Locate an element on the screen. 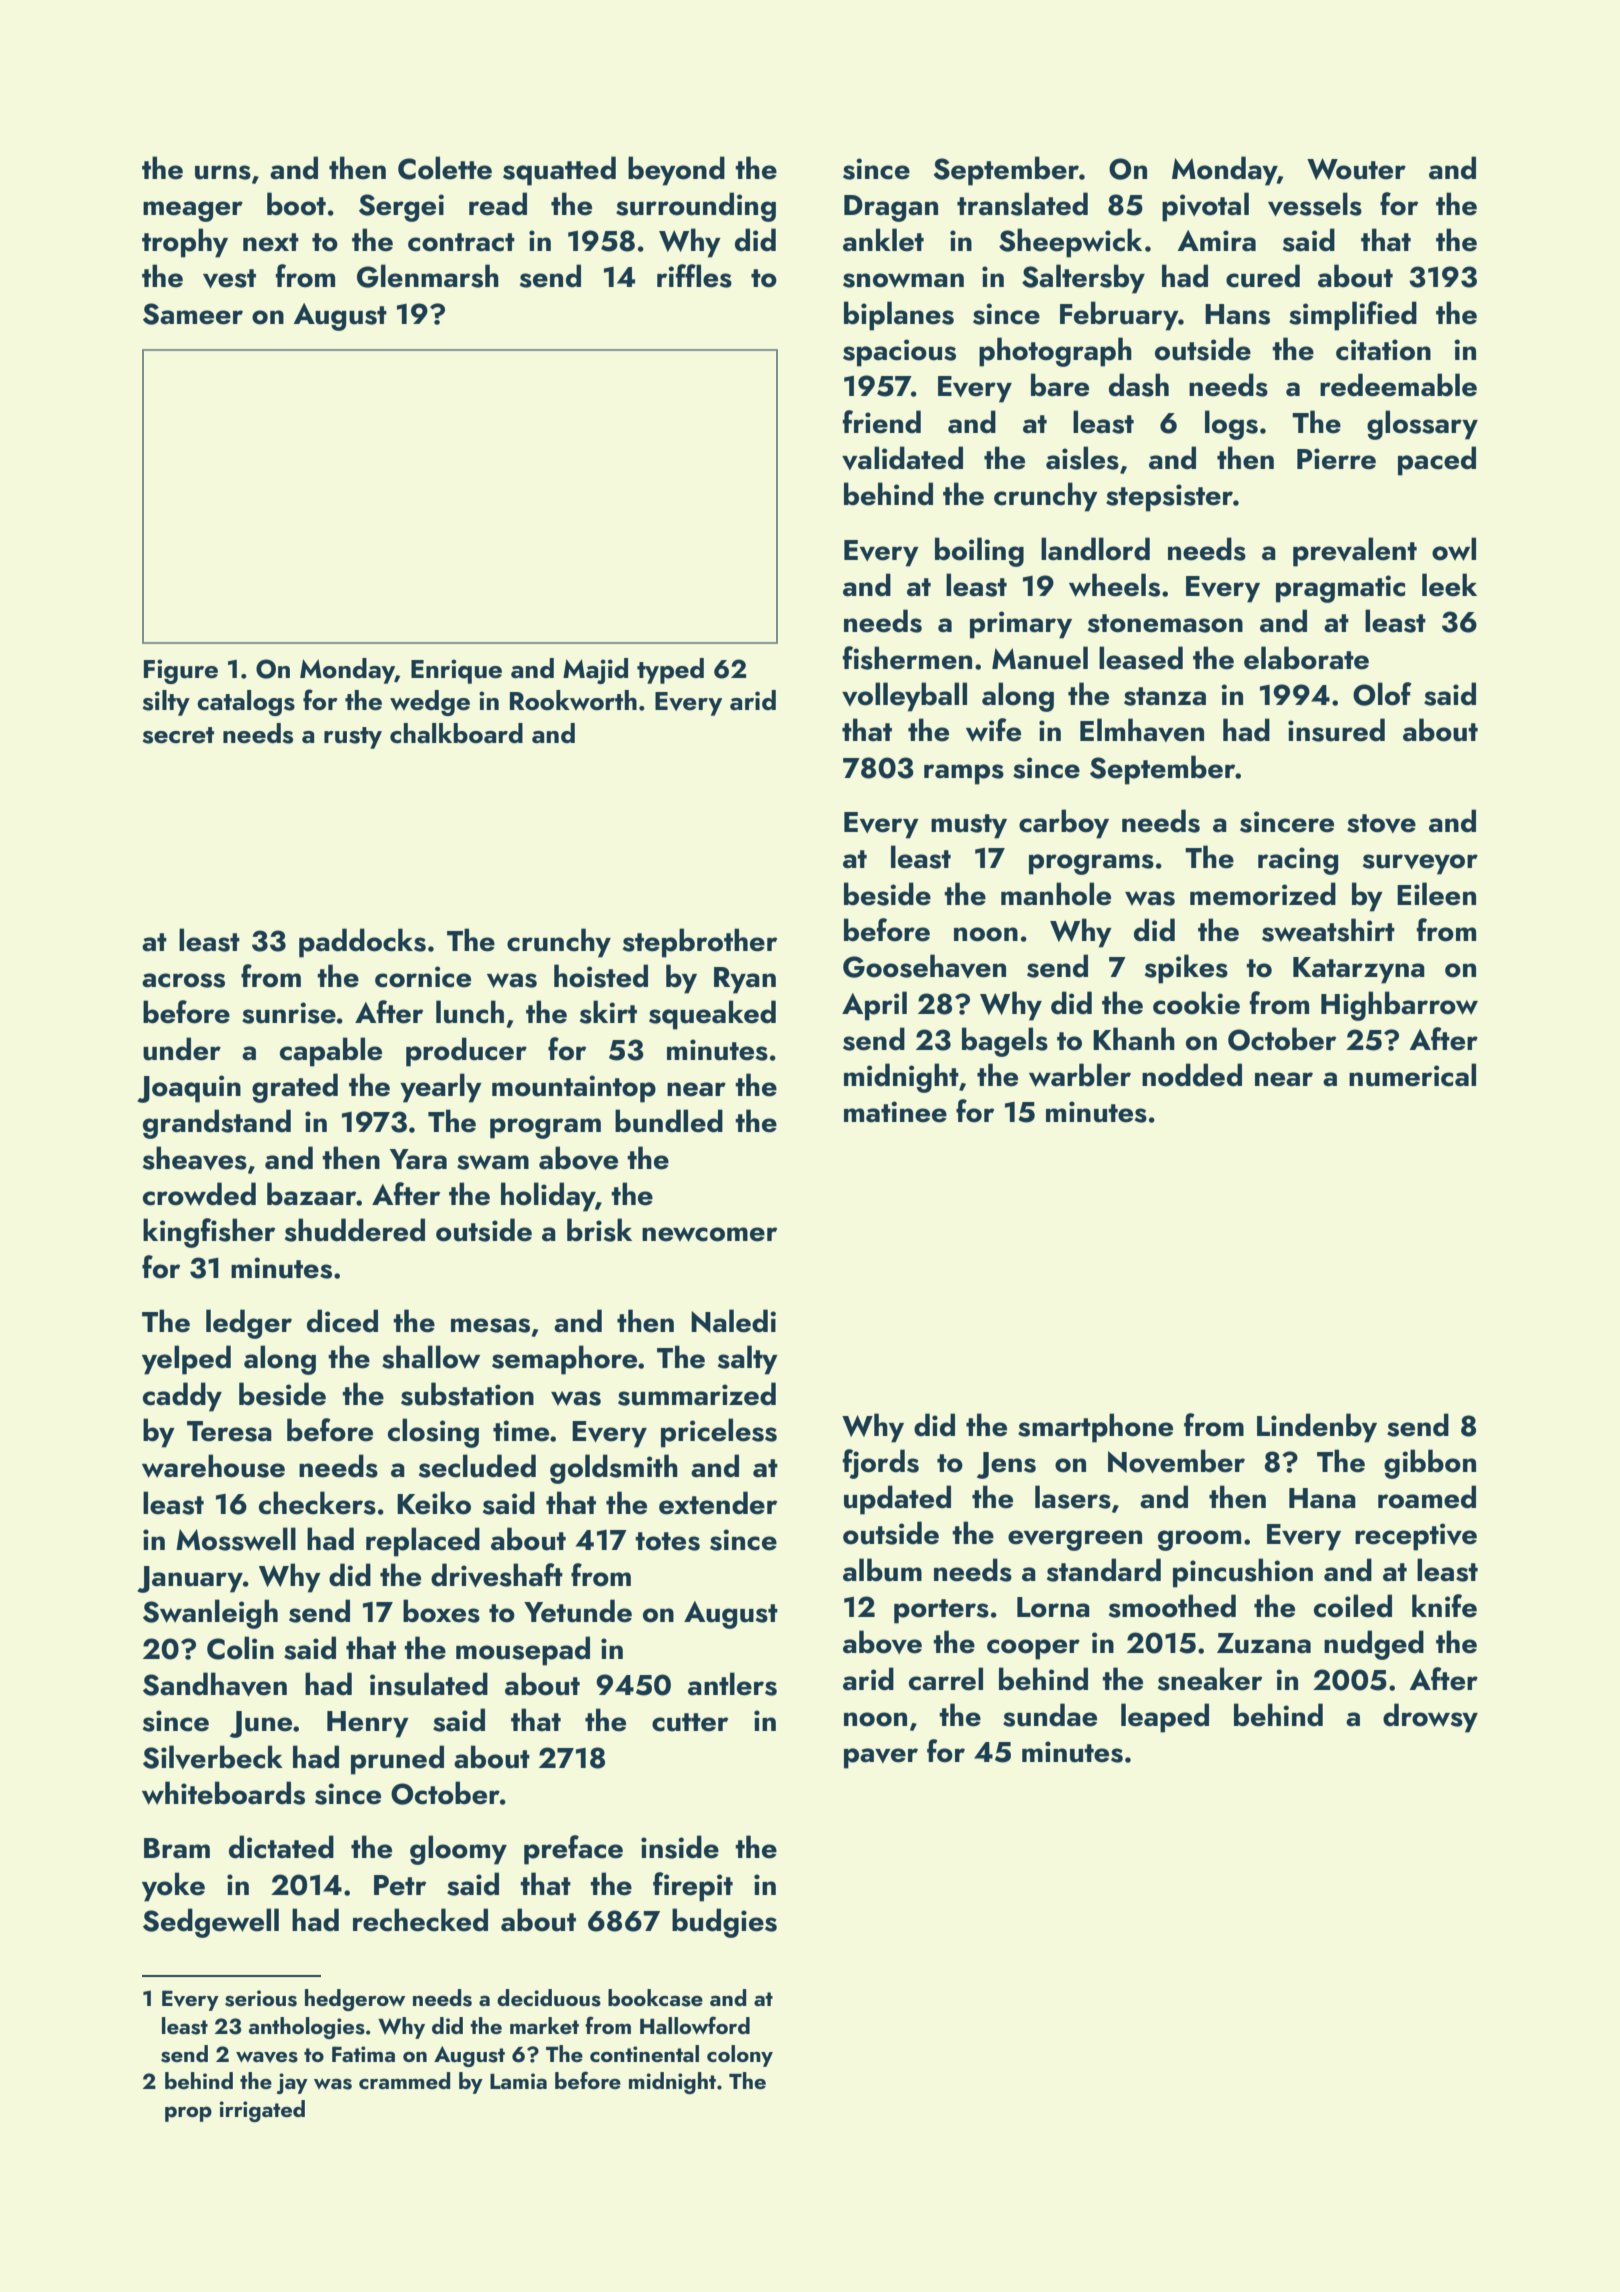  volleyball is located at coordinates (904, 697).
